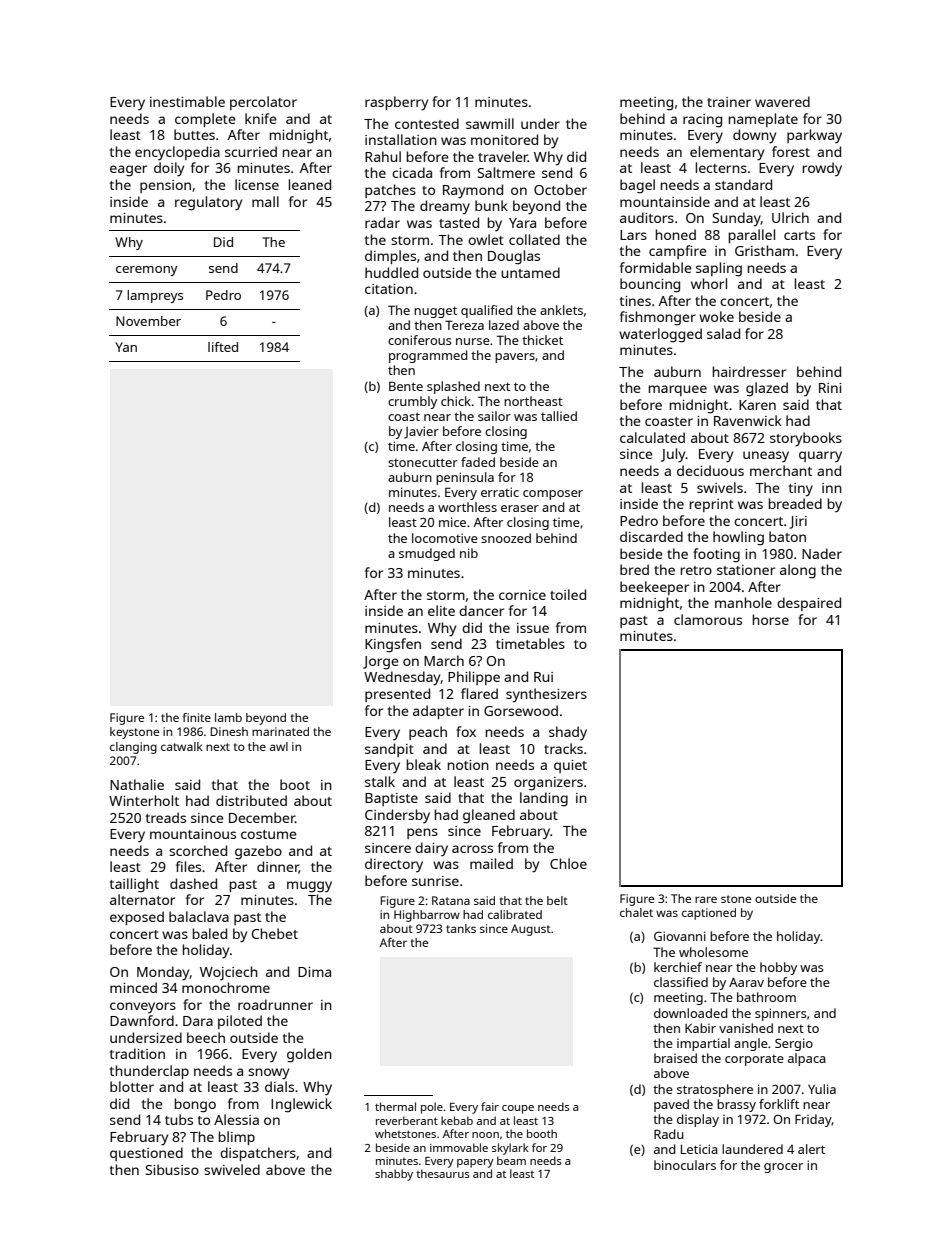 This screenshot has height=1233, width=952. Describe the element at coordinates (530, 272) in the screenshot. I see `untamed` at that location.
